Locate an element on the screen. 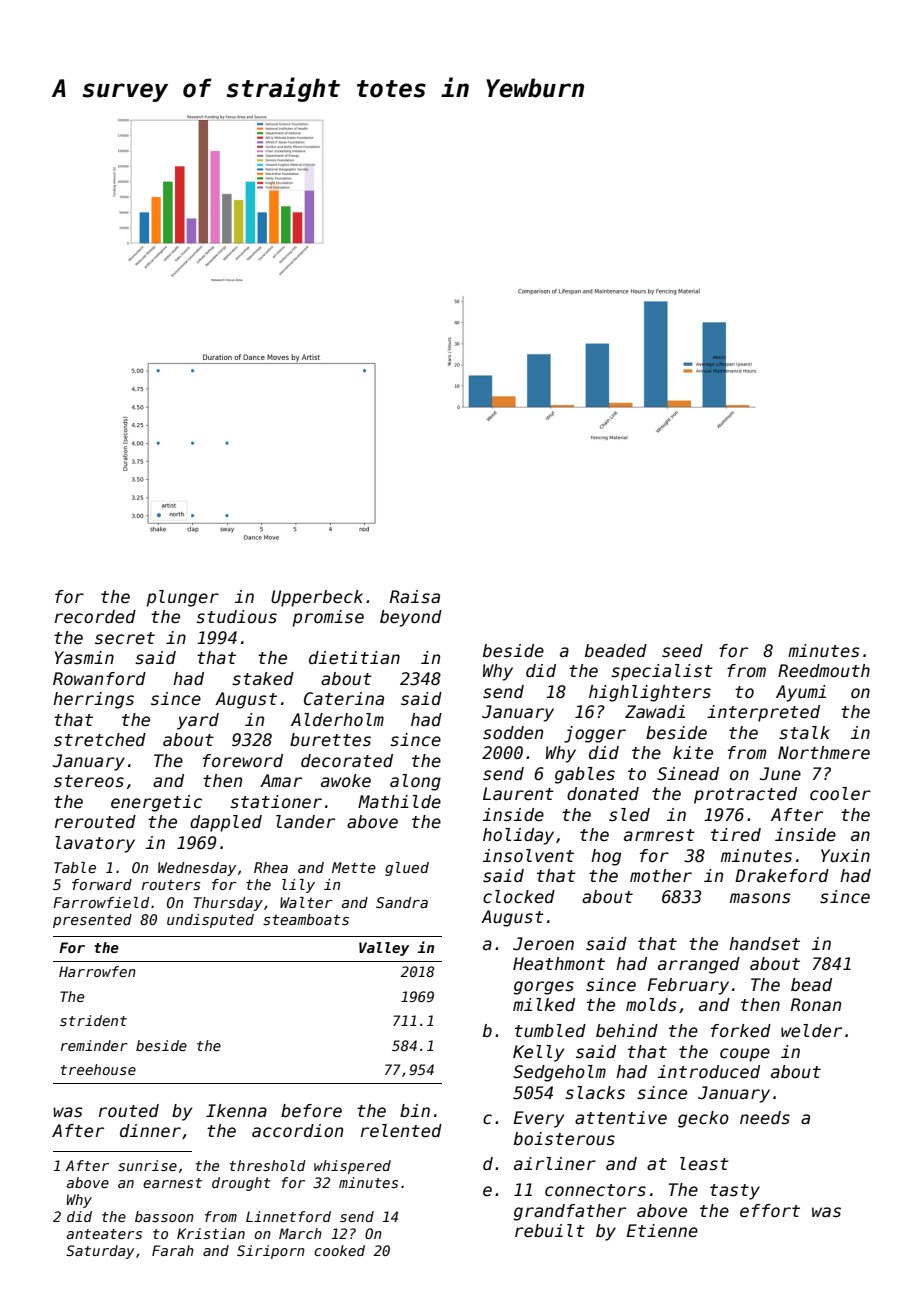 The height and width of the screenshot is (1308, 924). Kristian is located at coordinates (211, 1233).
